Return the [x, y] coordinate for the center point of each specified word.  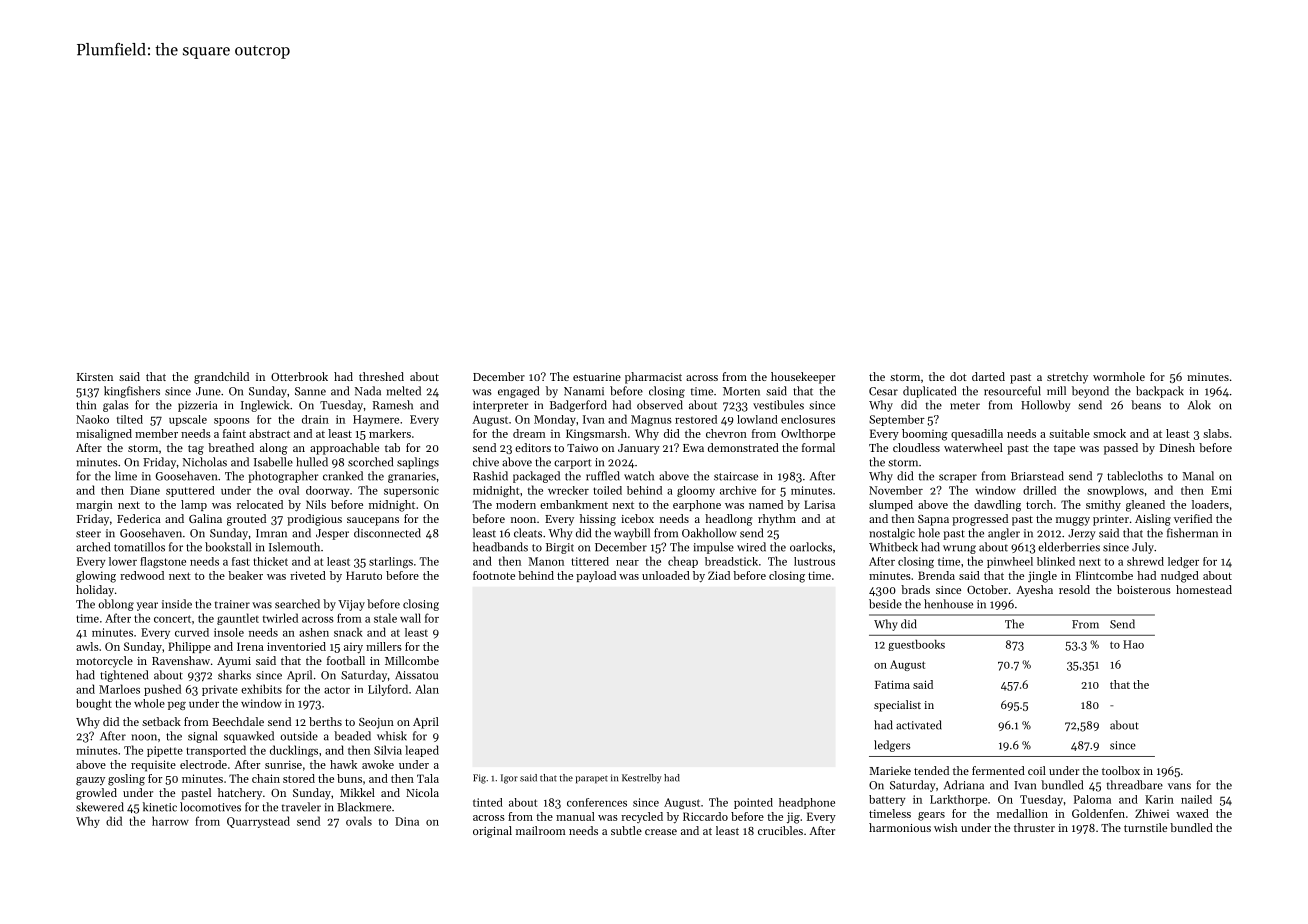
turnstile [1145, 827]
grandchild [221, 378]
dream [529, 433]
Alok [1199, 405]
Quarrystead [258, 822]
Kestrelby [642, 778]
